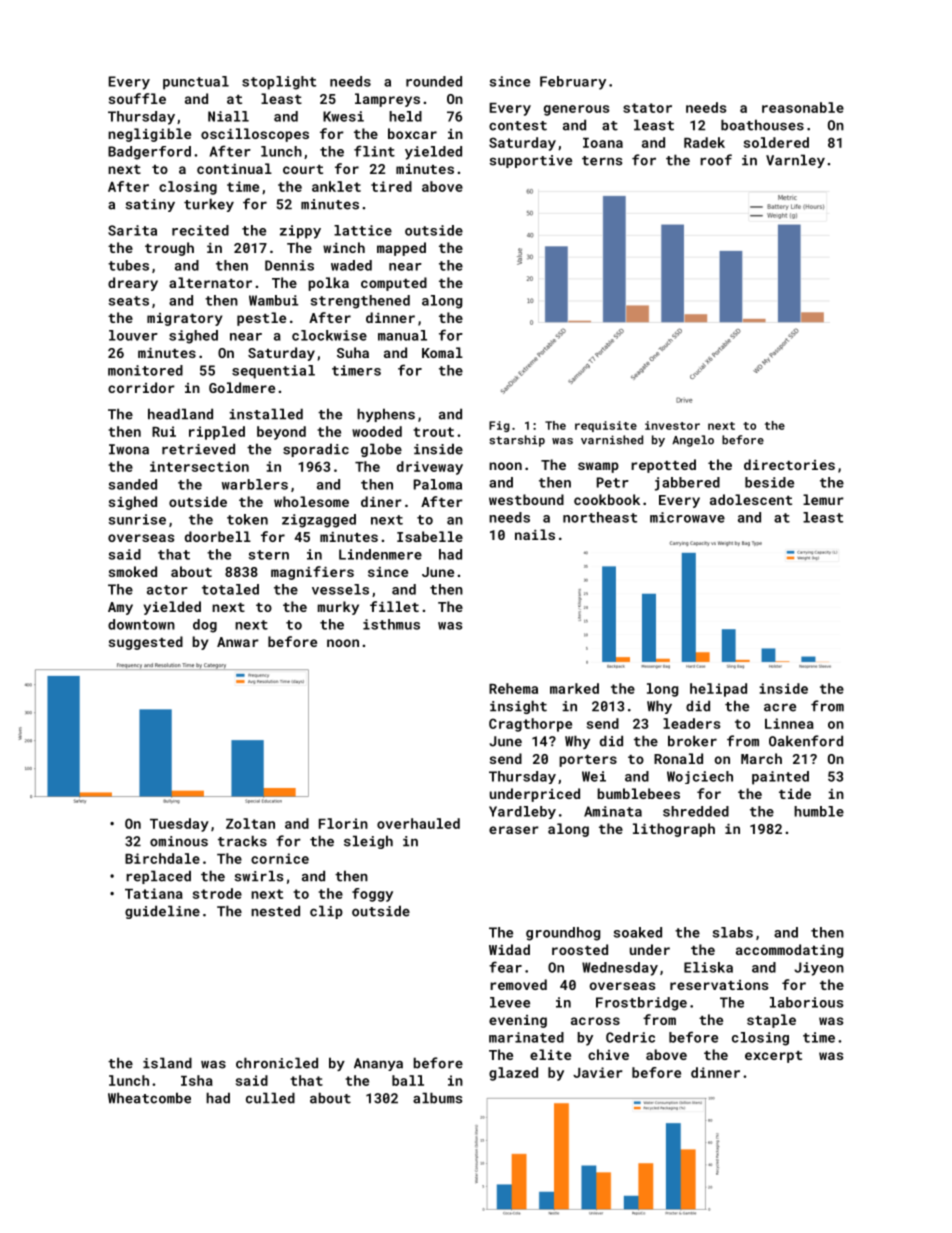  Describe the element at coordinates (795, 161) in the screenshot. I see `Varnley` at that location.
